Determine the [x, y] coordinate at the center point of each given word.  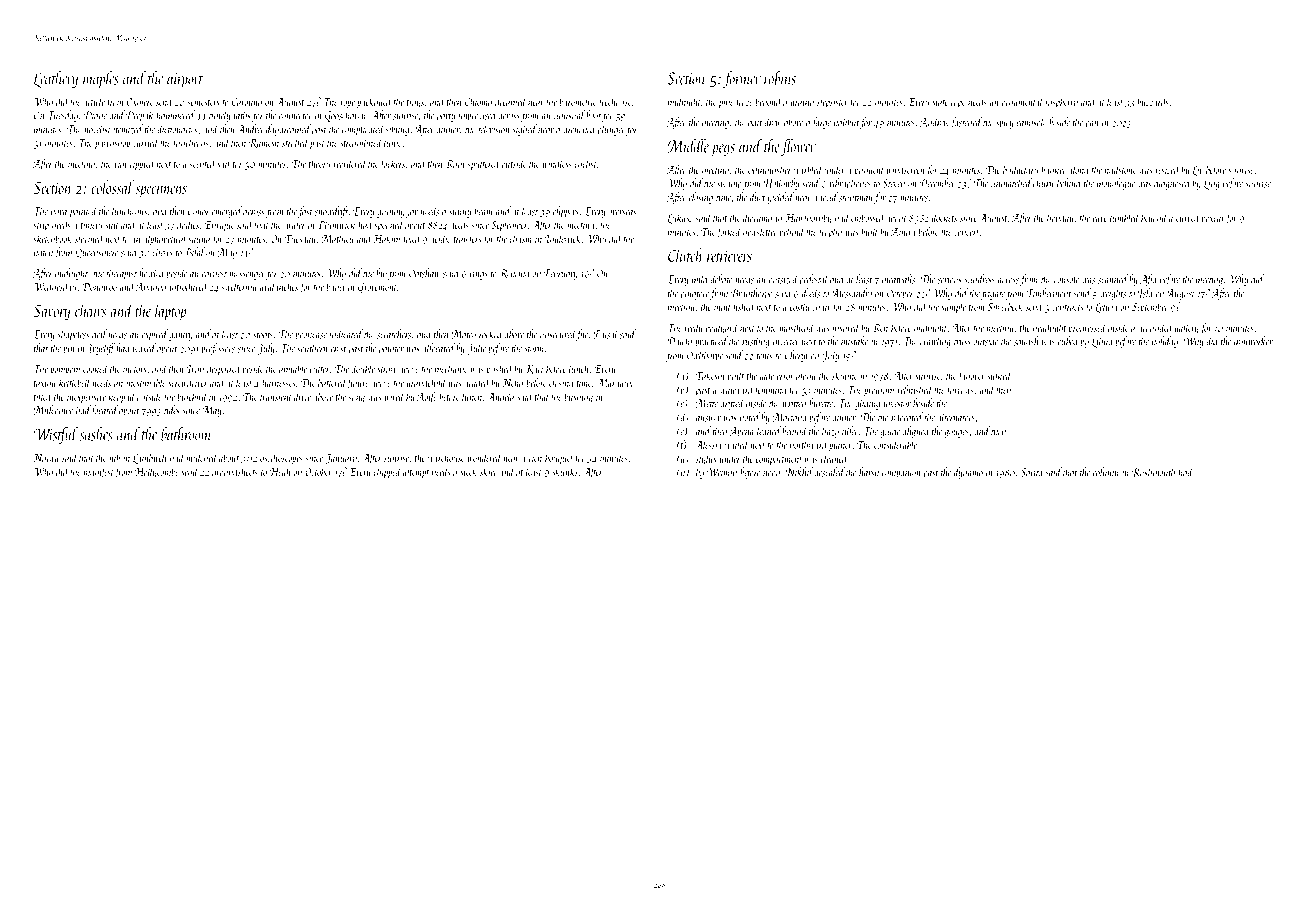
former [742, 79]
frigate [993, 294]
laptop [170, 312]
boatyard [722, 329]
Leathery [55, 79]
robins [780, 78]
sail [224, 163]
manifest [99, 472]
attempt [416, 474]
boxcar [1213, 217]
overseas [622, 213]
